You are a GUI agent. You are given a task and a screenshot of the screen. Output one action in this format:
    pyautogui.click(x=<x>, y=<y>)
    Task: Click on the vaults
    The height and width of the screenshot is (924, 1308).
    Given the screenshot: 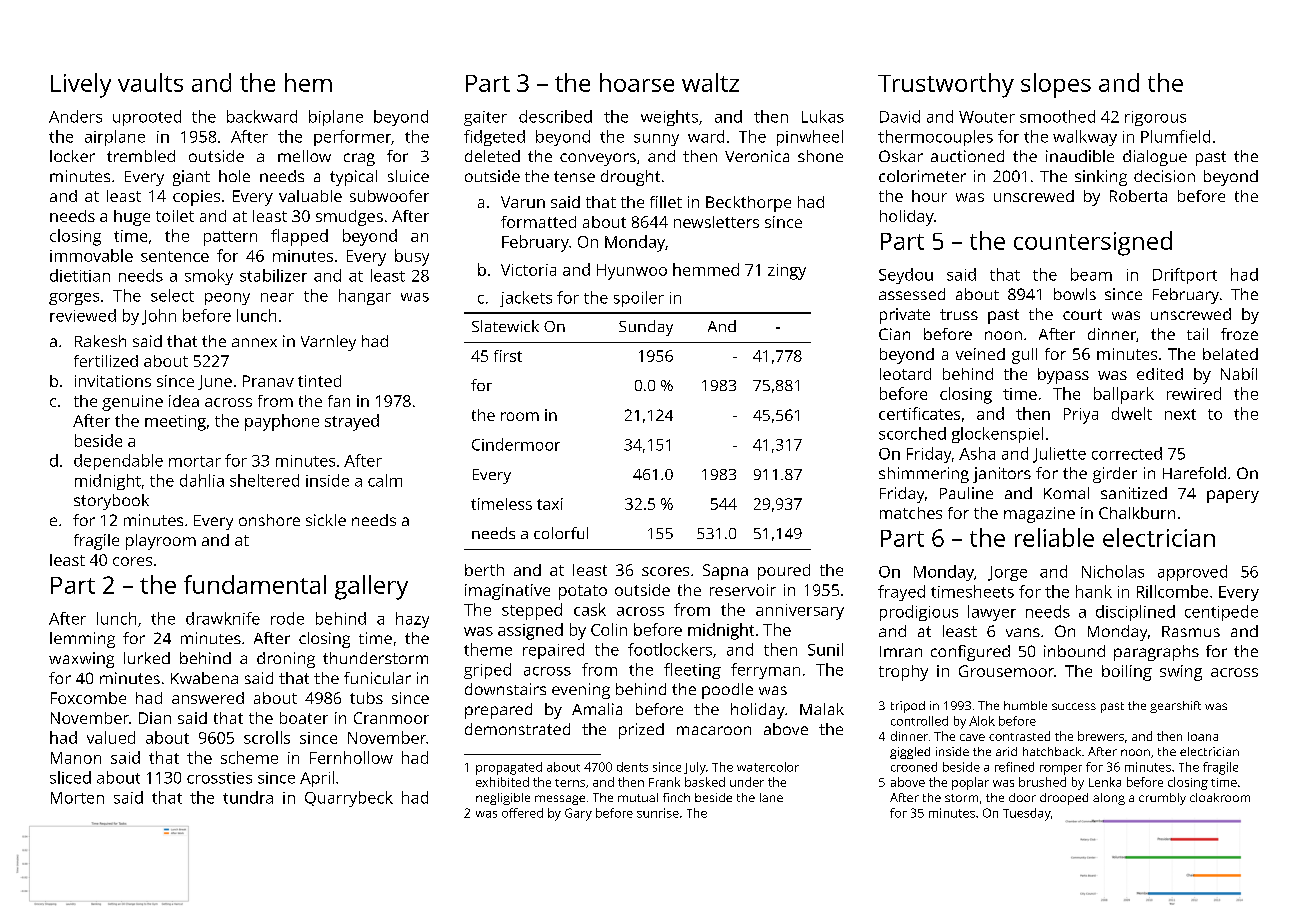 What is the action you would take?
    pyautogui.click(x=150, y=82)
